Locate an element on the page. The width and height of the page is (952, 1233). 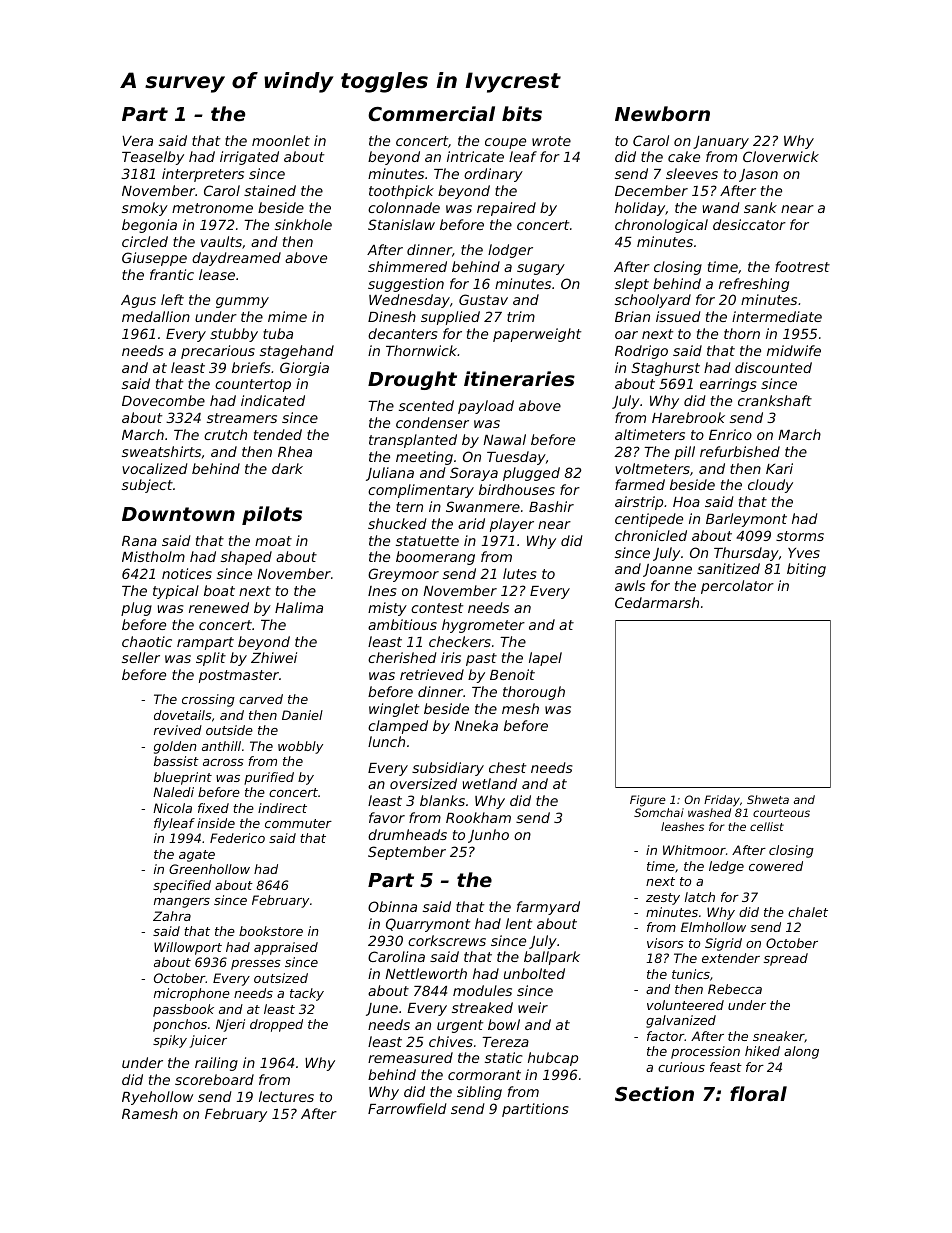
refreshing is located at coordinates (754, 285).
